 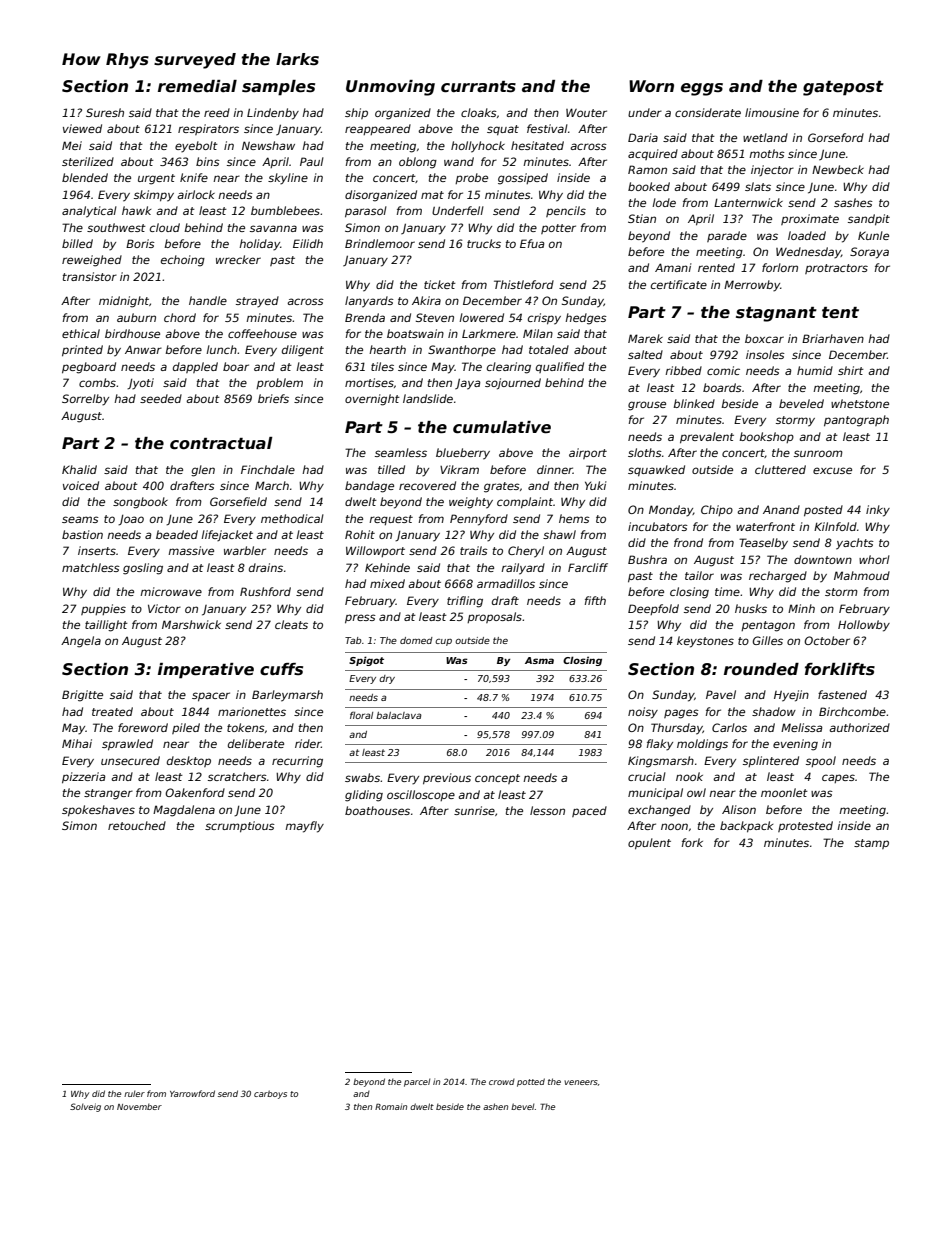 What do you see at coordinates (273, 114) in the page?
I see `Lindenby` at bounding box center [273, 114].
